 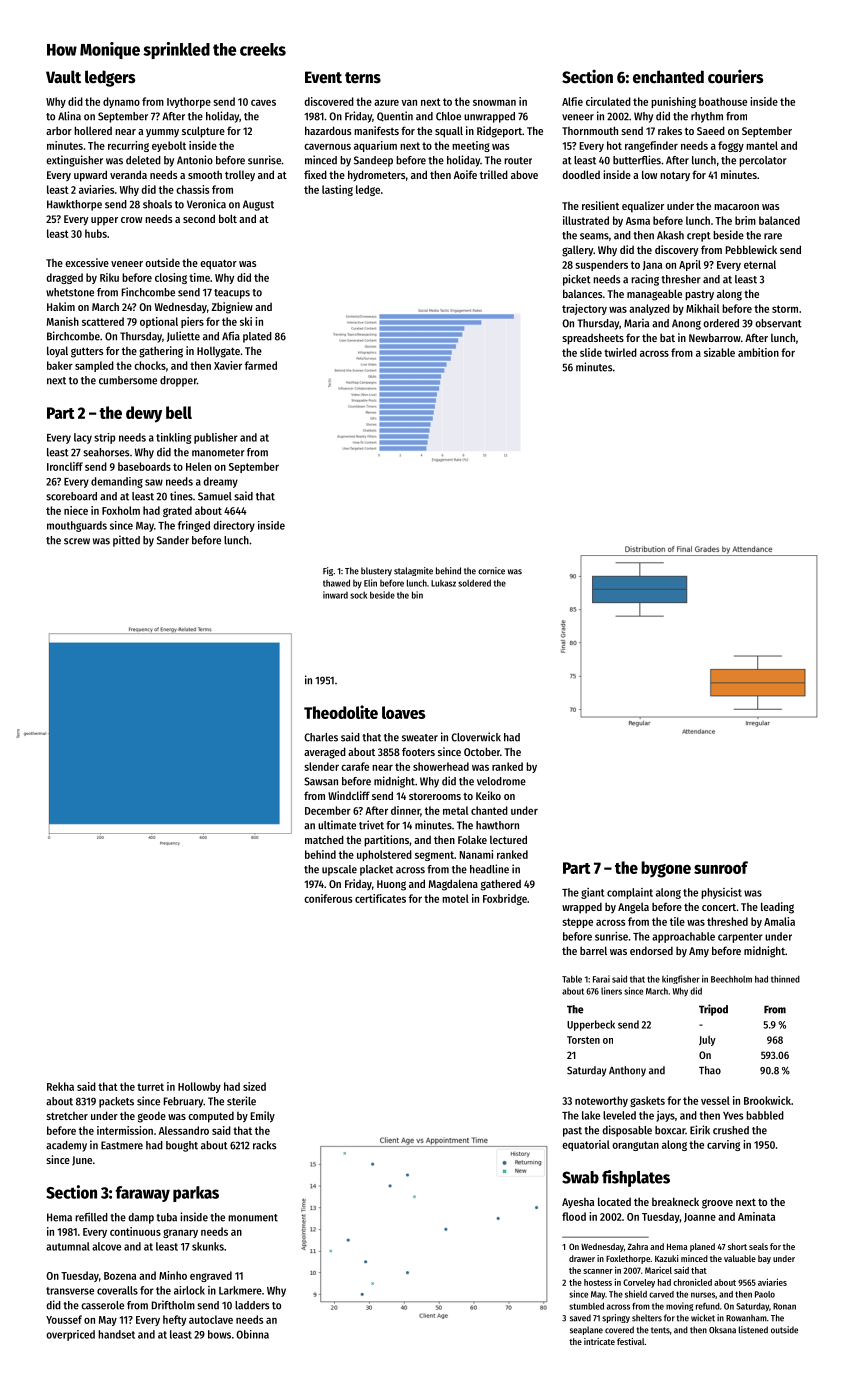 What do you see at coordinates (68, 1246) in the document?
I see `autumnal` at bounding box center [68, 1246].
